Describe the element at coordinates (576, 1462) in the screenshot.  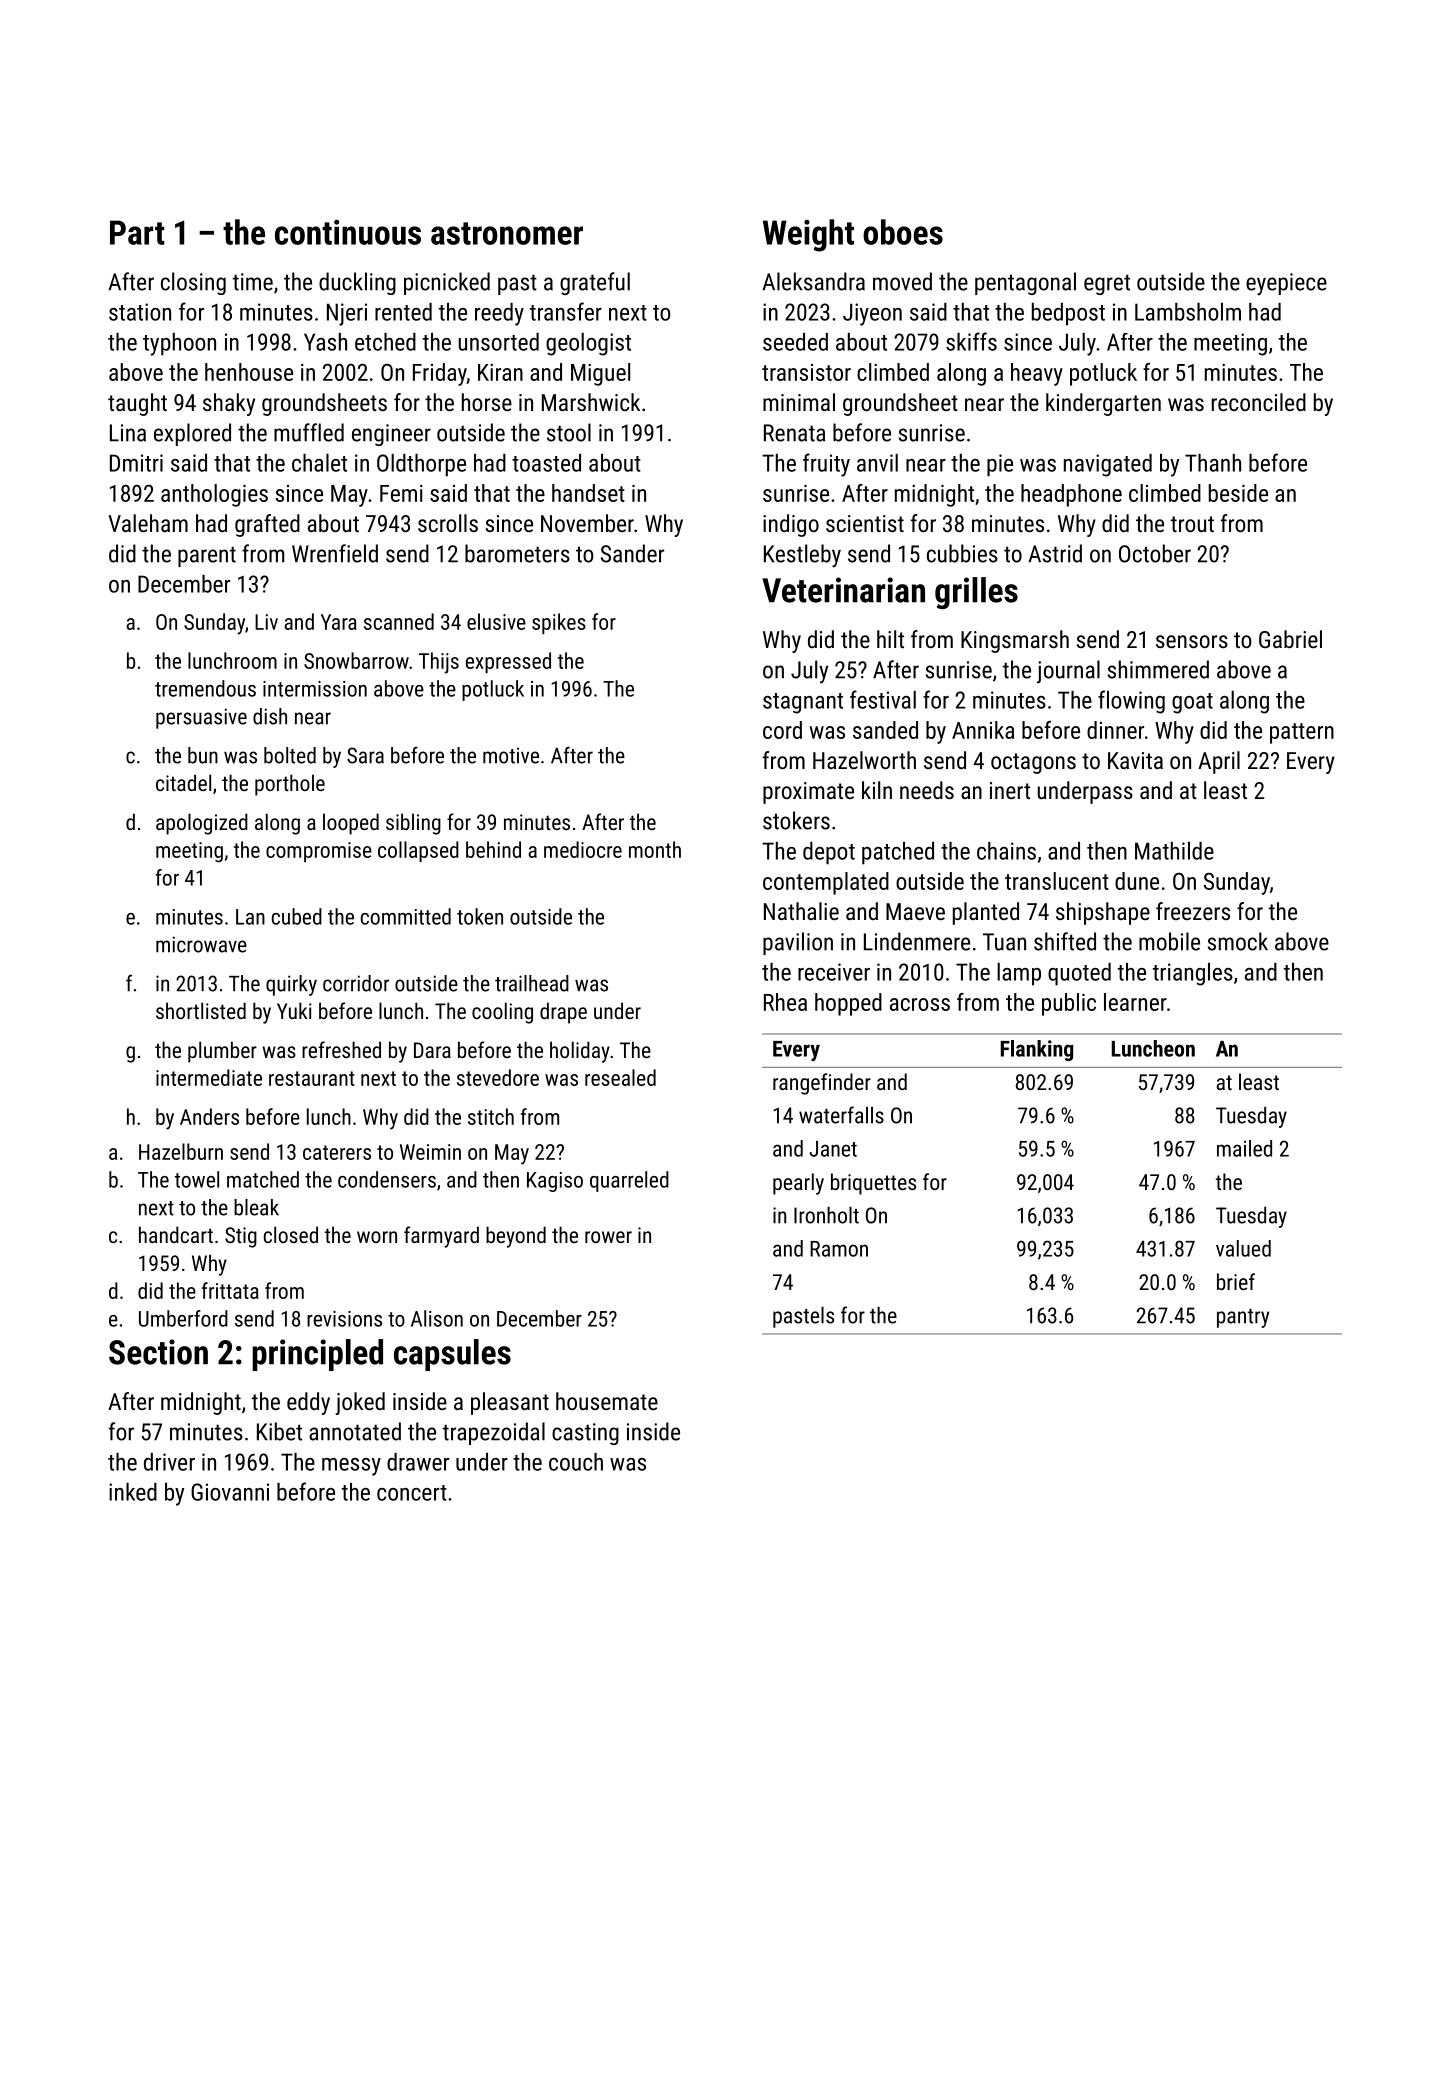
I see `couch` at that location.
